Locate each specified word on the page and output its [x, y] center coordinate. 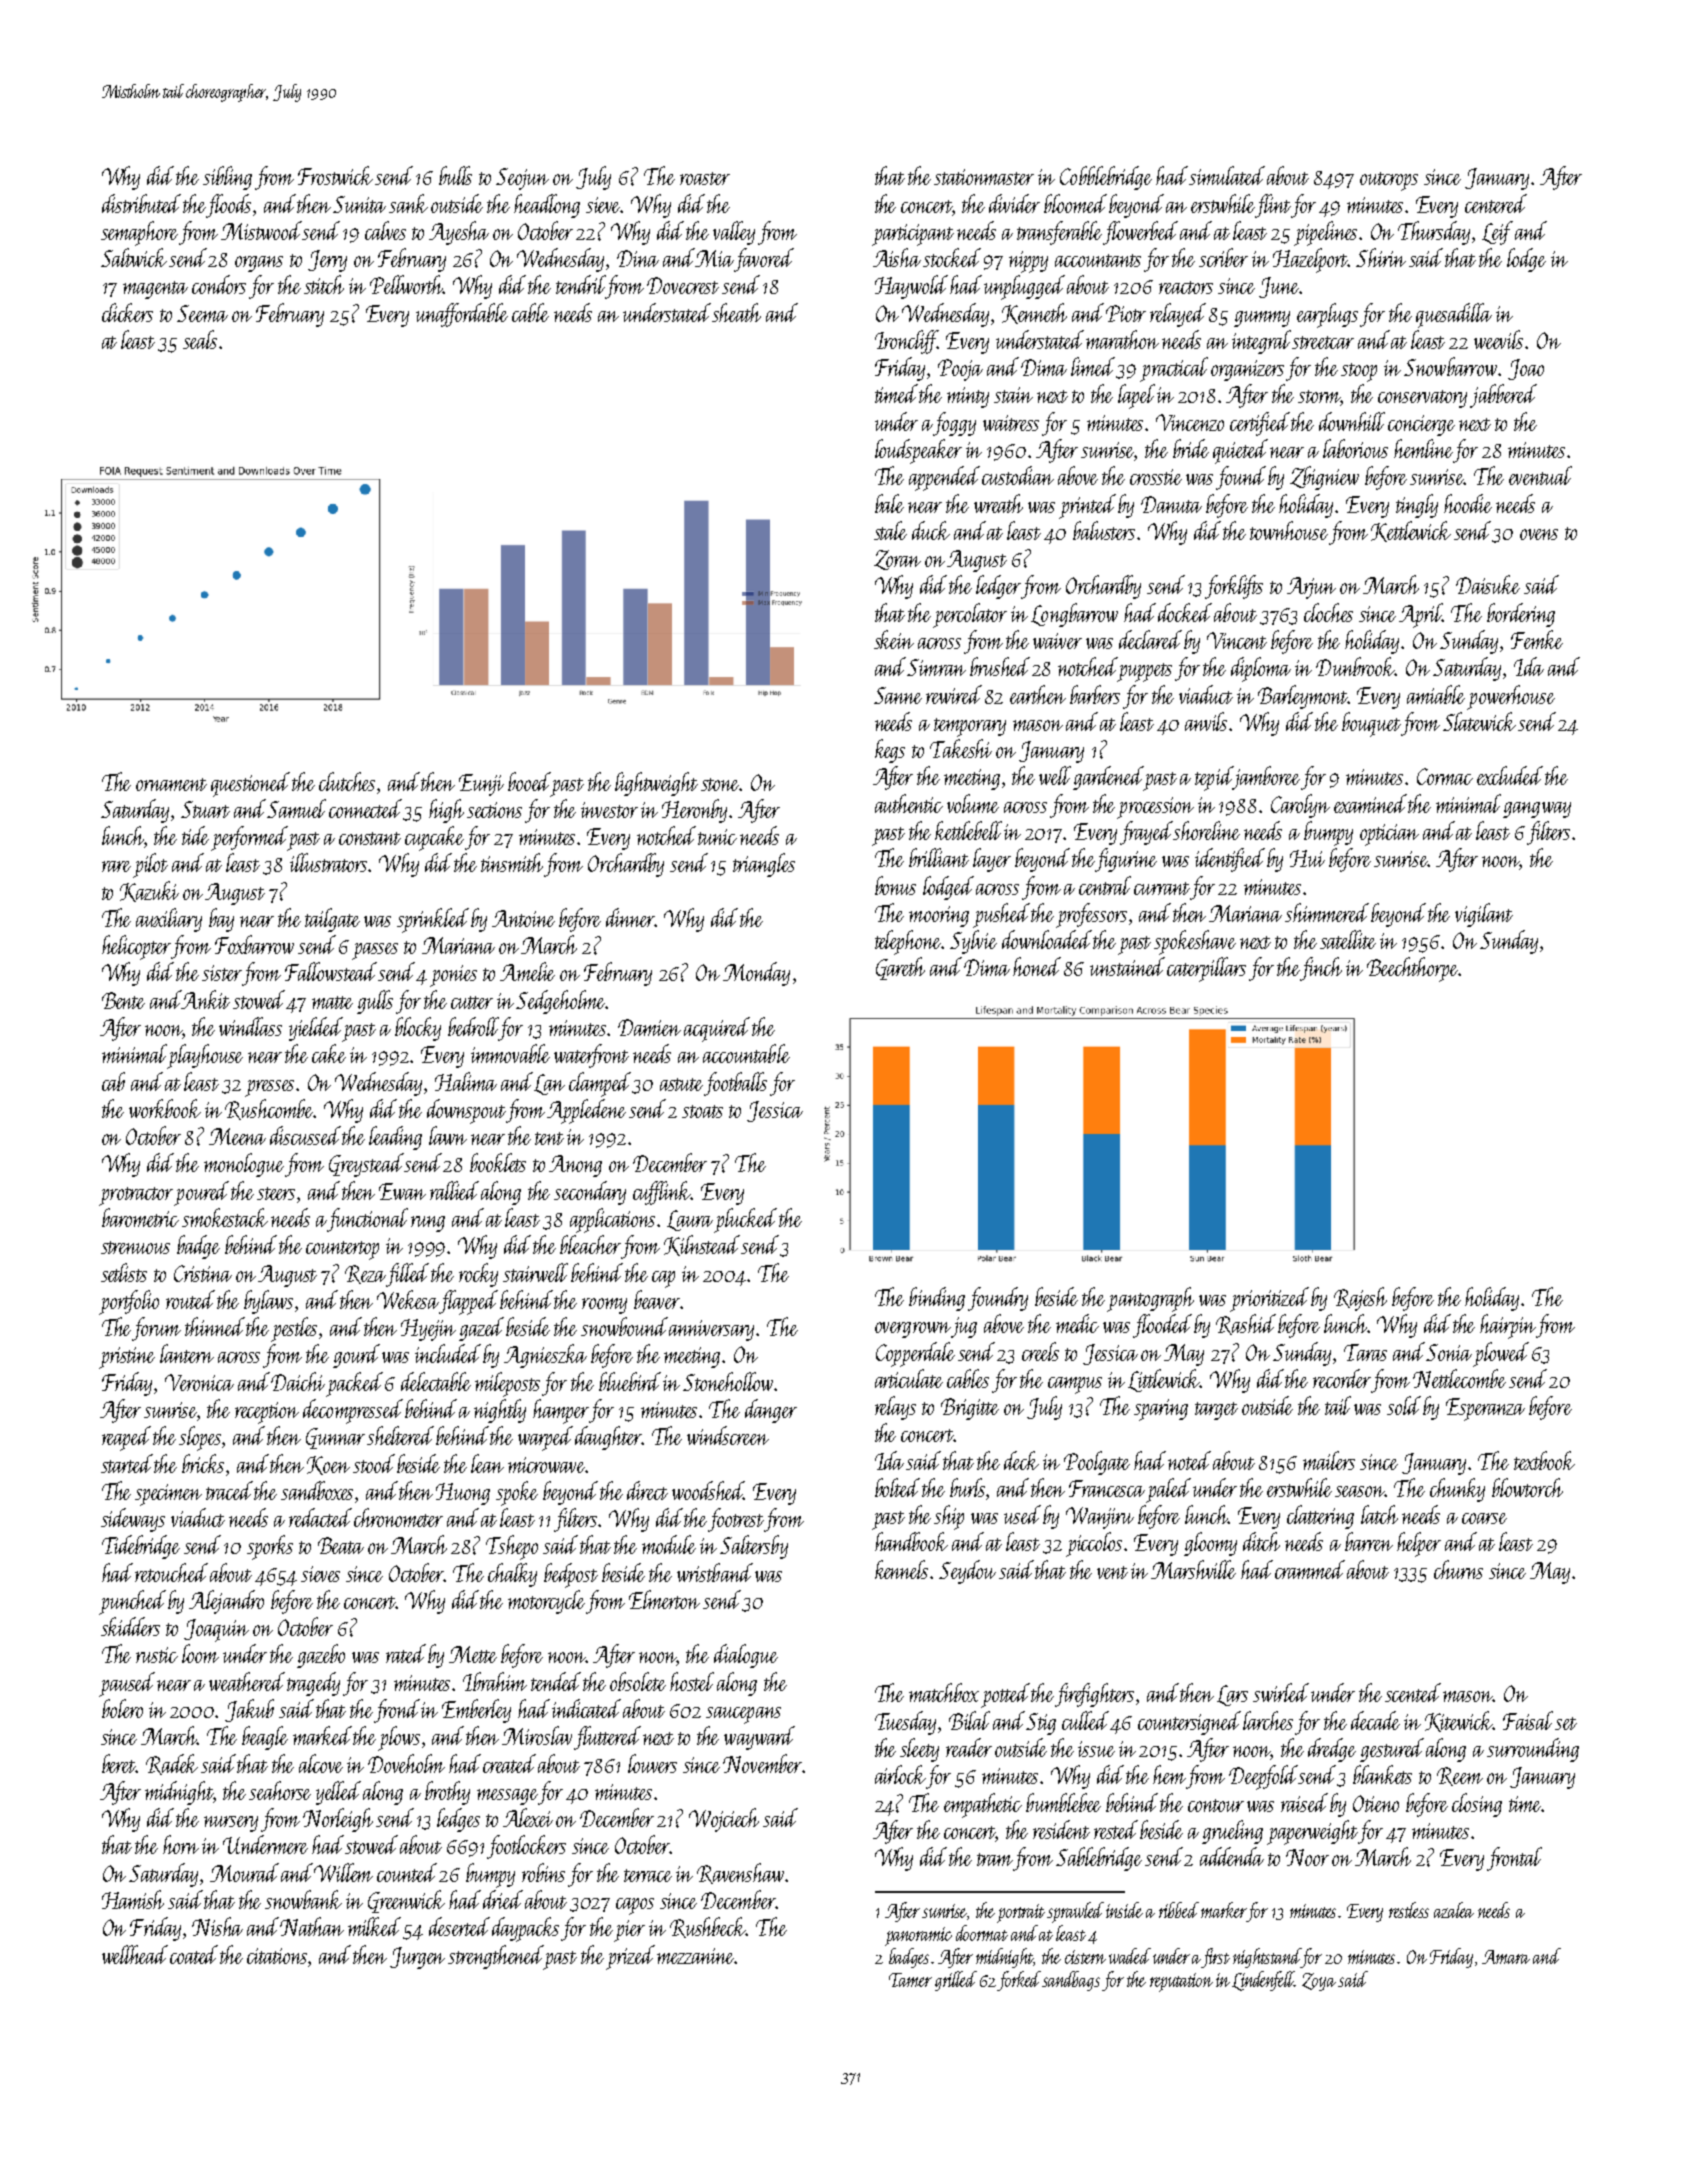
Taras [1365, 1352]
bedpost [571, 1575]
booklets [498, 1162]
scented [1413, 1692]
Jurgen [417, 1958]
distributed [141, 203]
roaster [705, 178]
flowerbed [1140, 233]
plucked [745, 1220]
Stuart [205, 809]
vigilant [1484, 915]
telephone [908, 942]
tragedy [313, 1684]
